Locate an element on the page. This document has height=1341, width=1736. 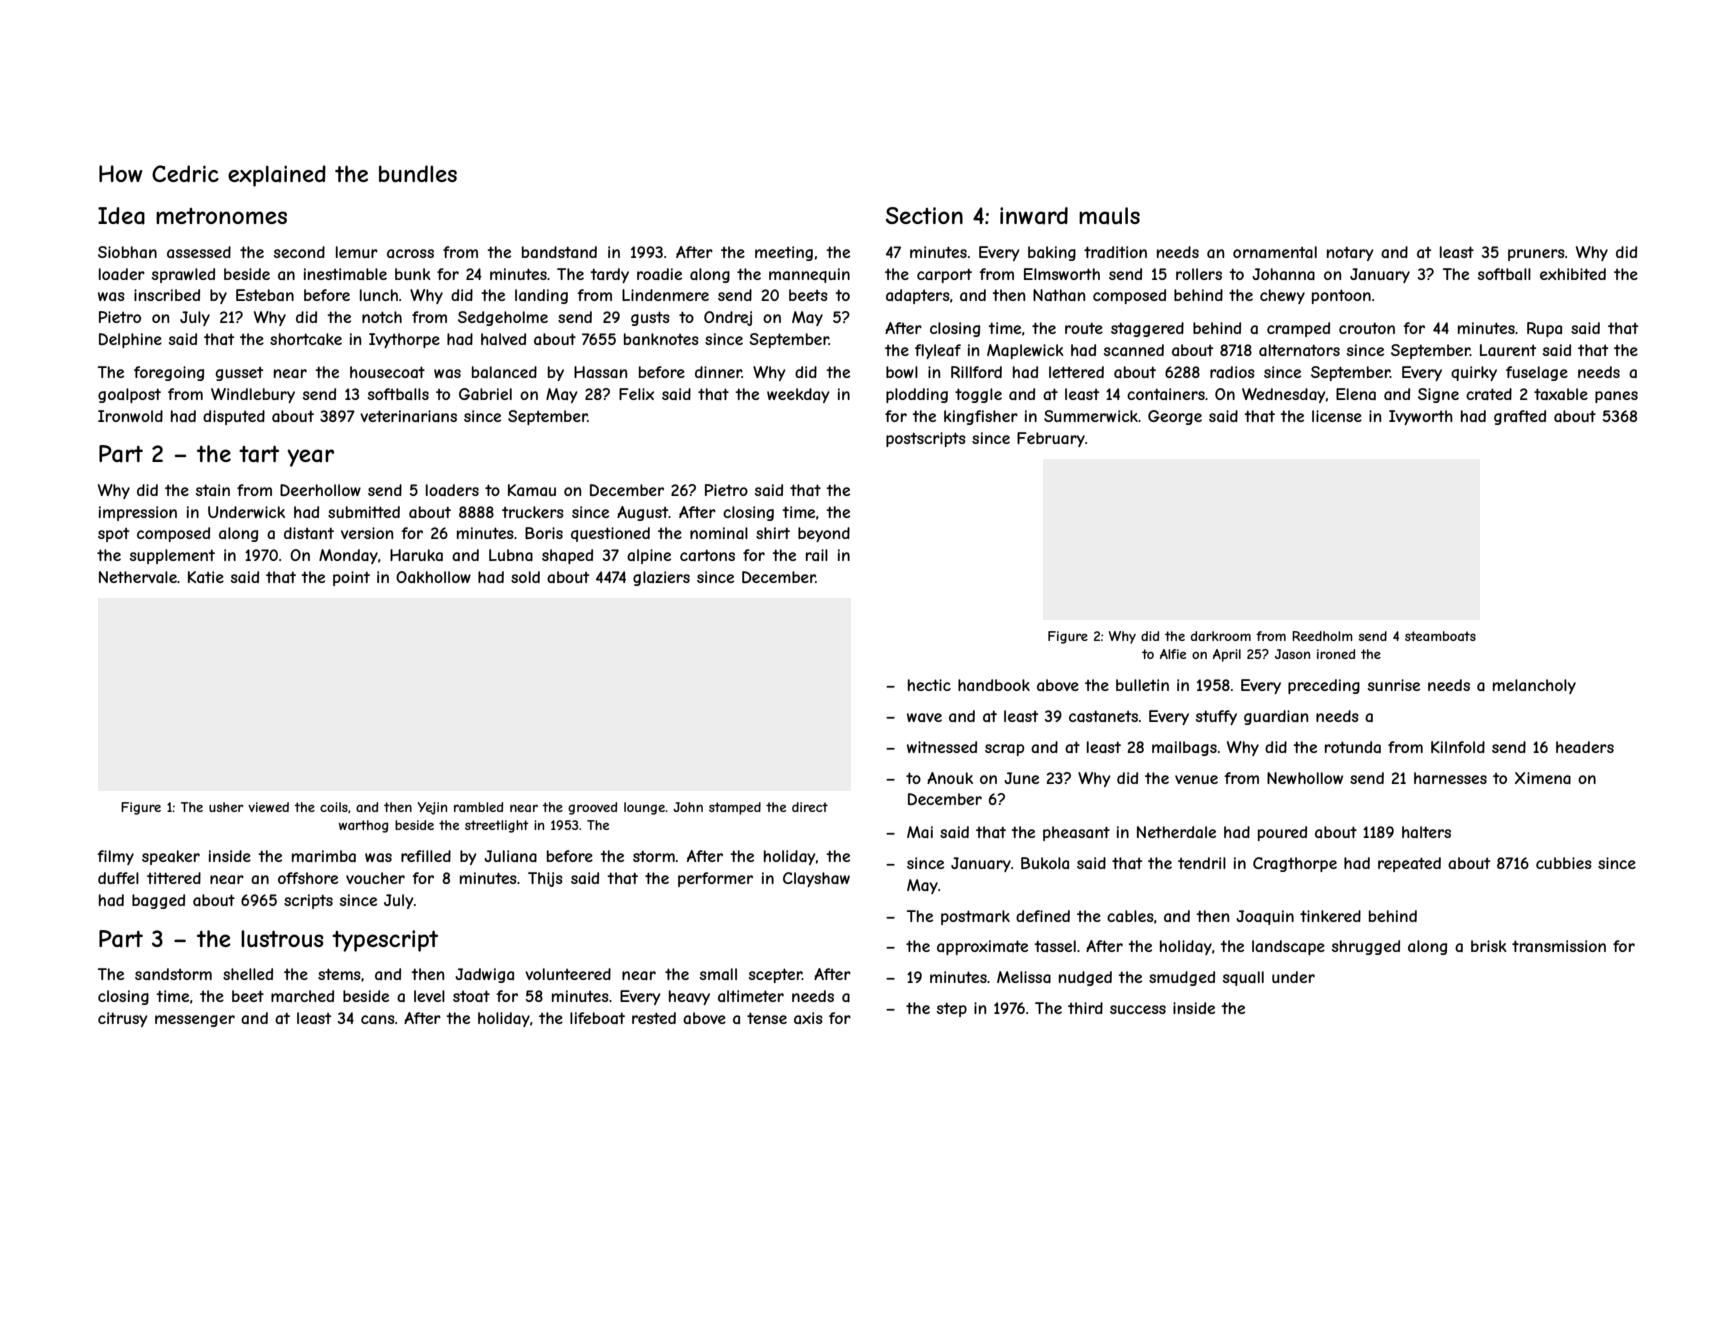
February is located at coordinates (1051, 439).
